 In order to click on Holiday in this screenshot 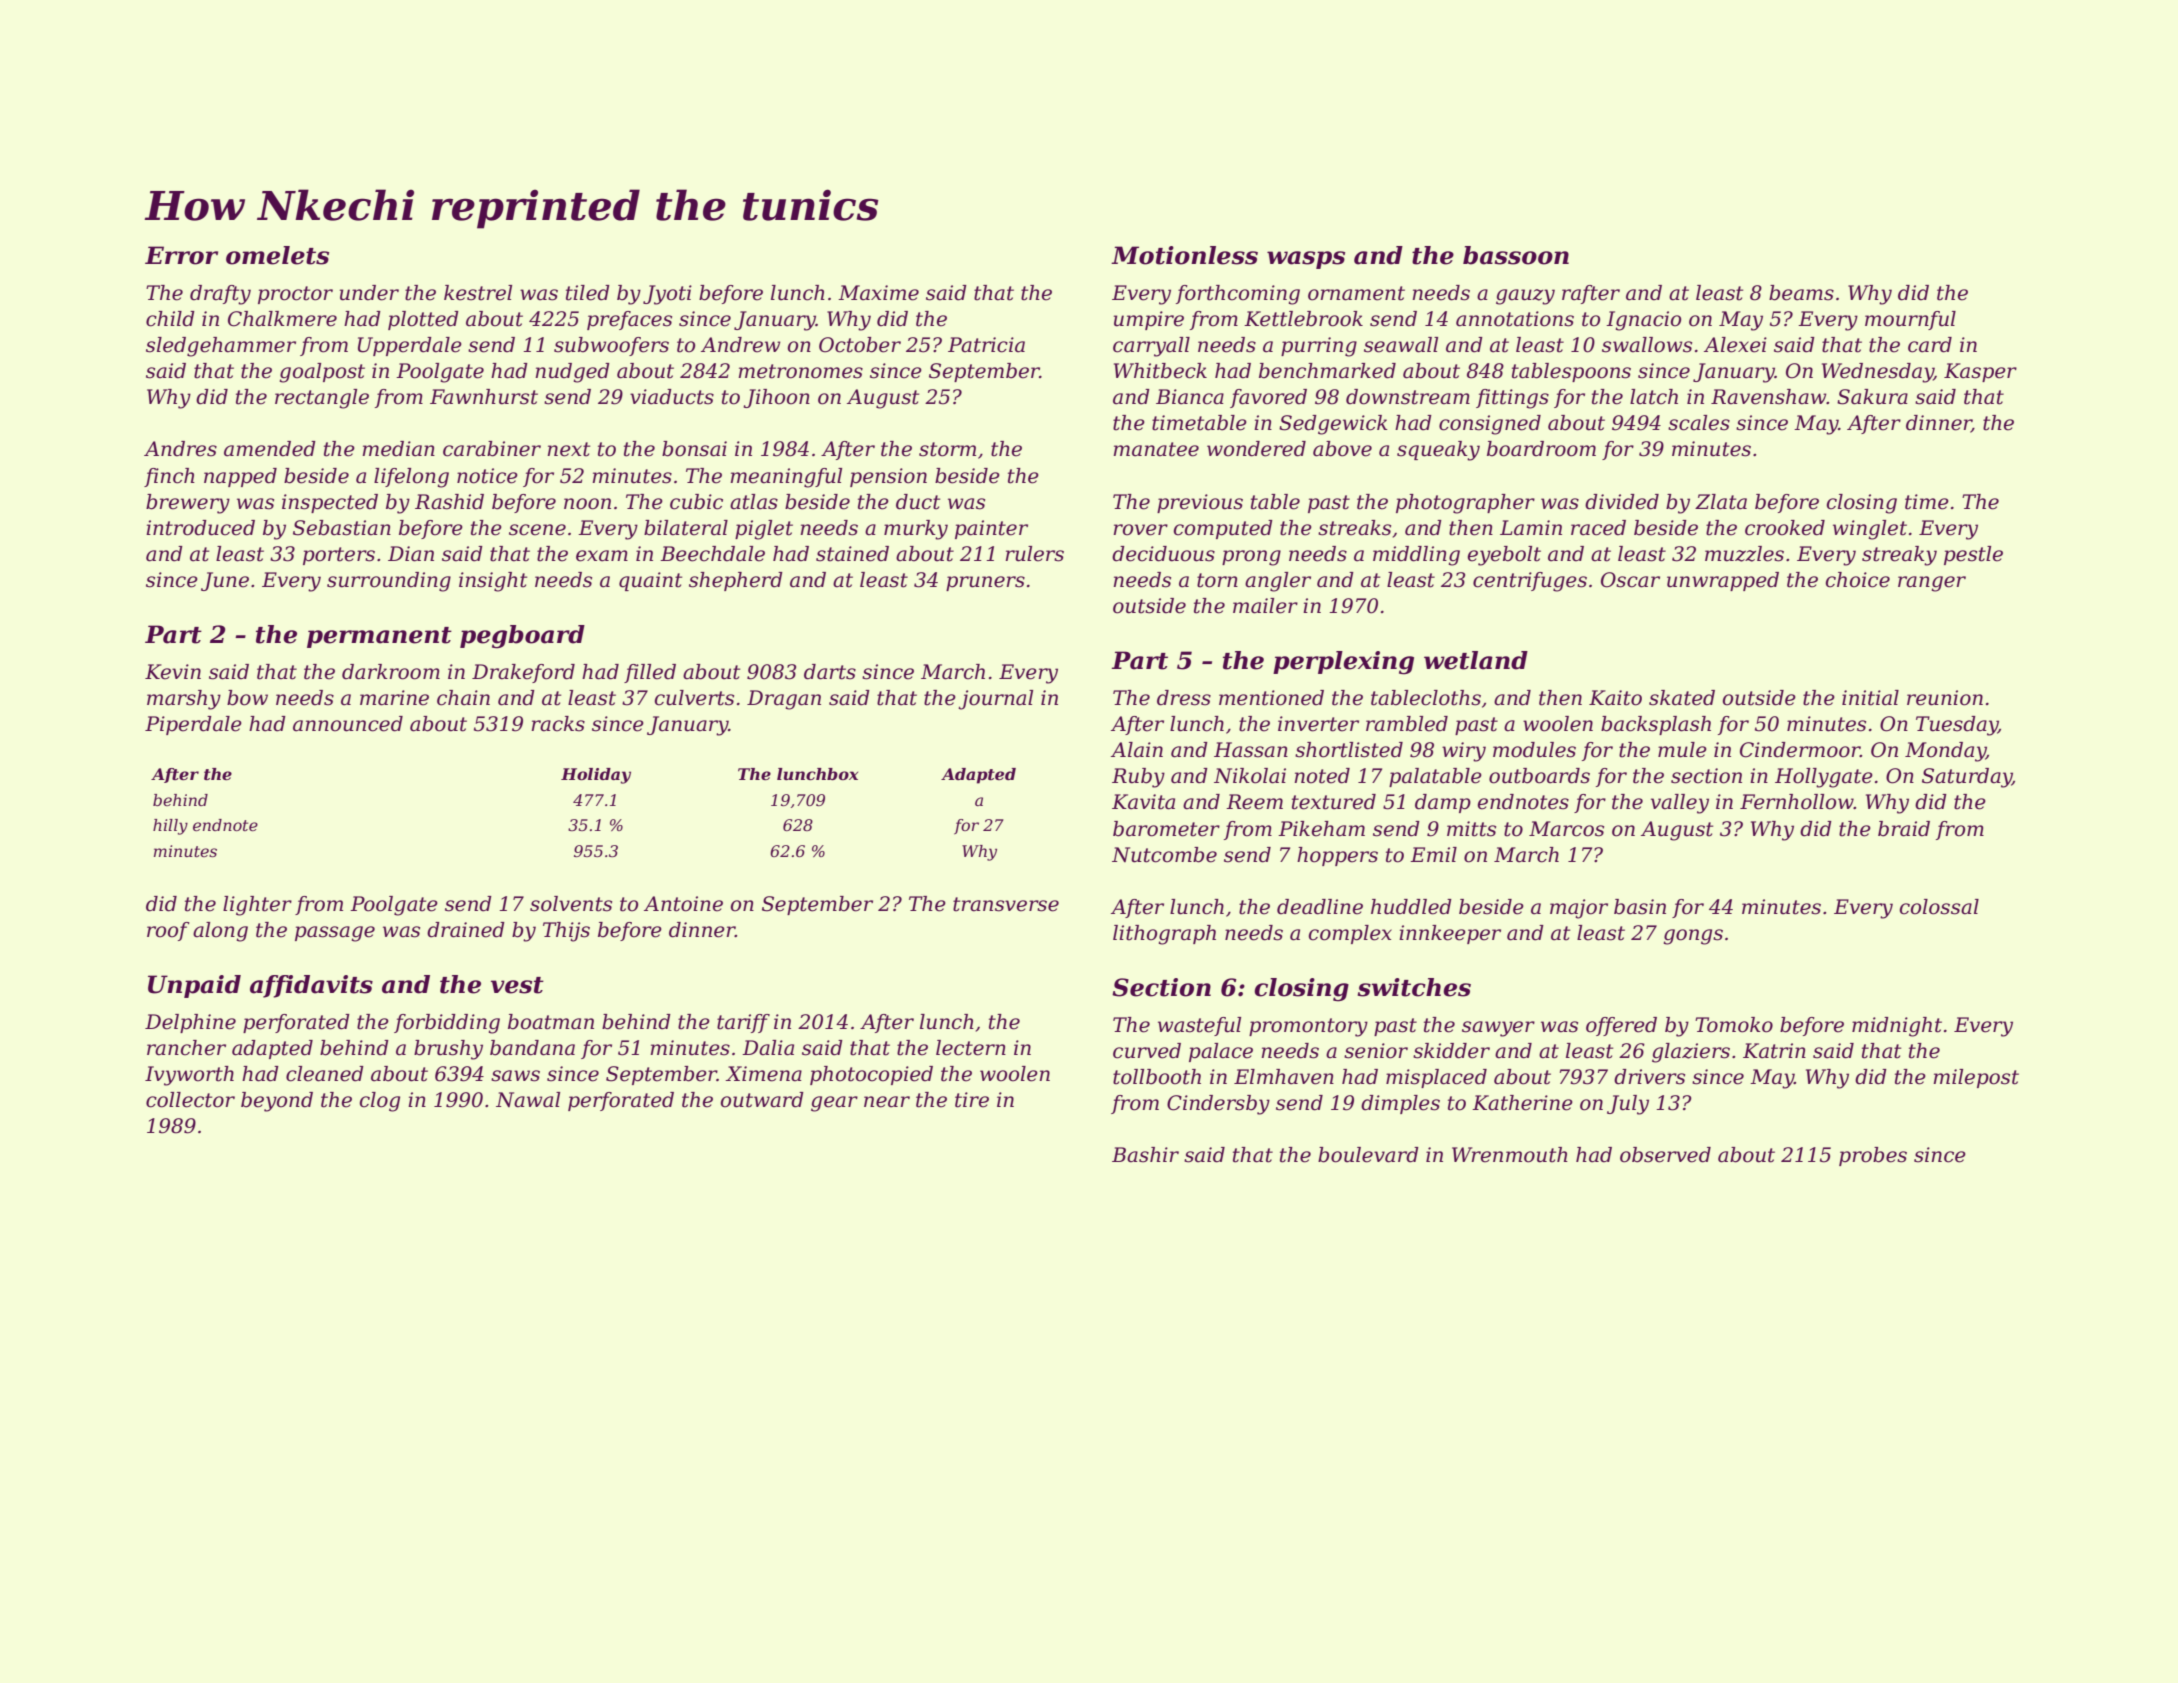, I will do `click(596, 776)`.
